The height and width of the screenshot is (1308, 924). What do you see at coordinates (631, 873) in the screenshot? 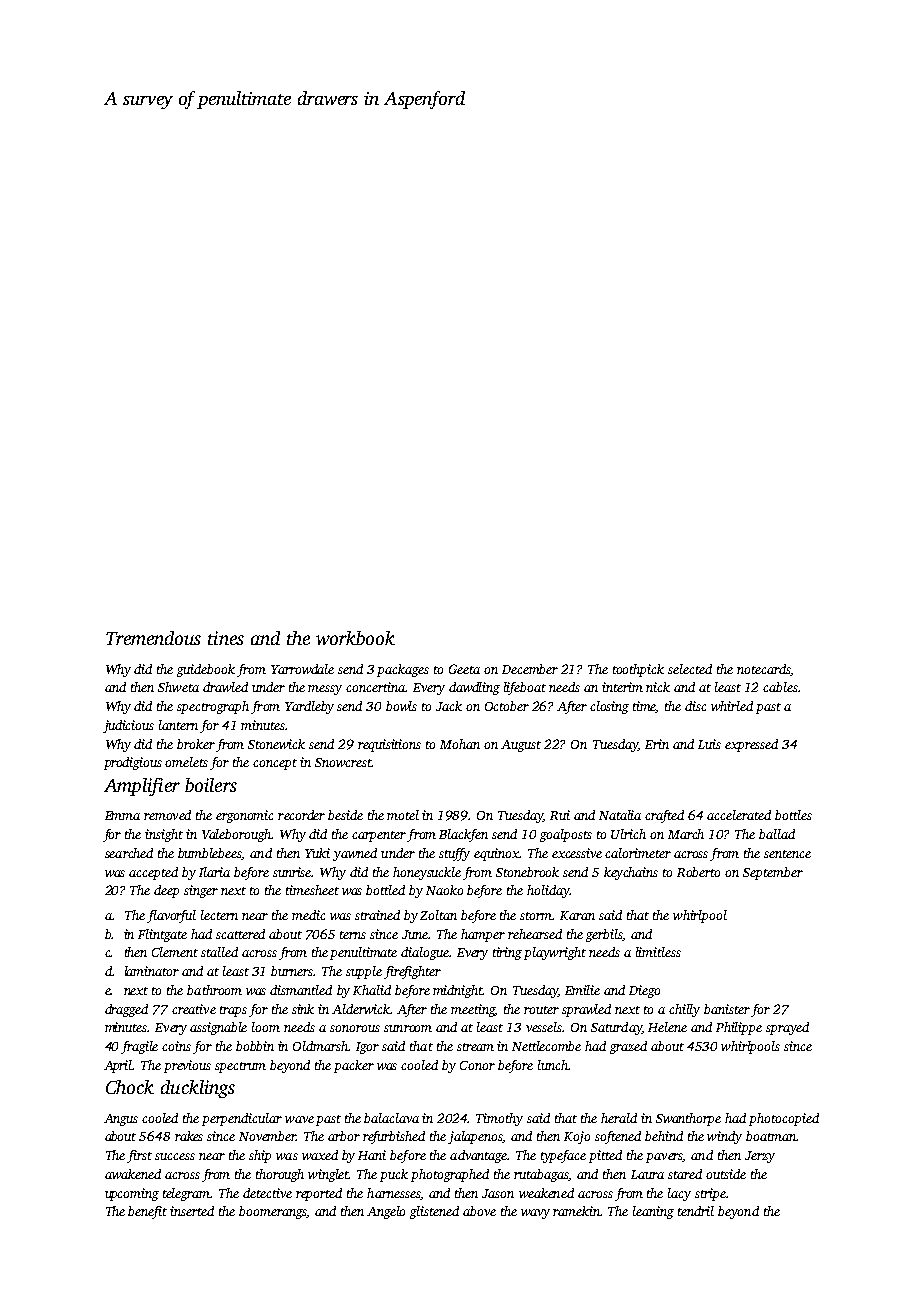
I see `keychains` at bounding box center [631, 873].
